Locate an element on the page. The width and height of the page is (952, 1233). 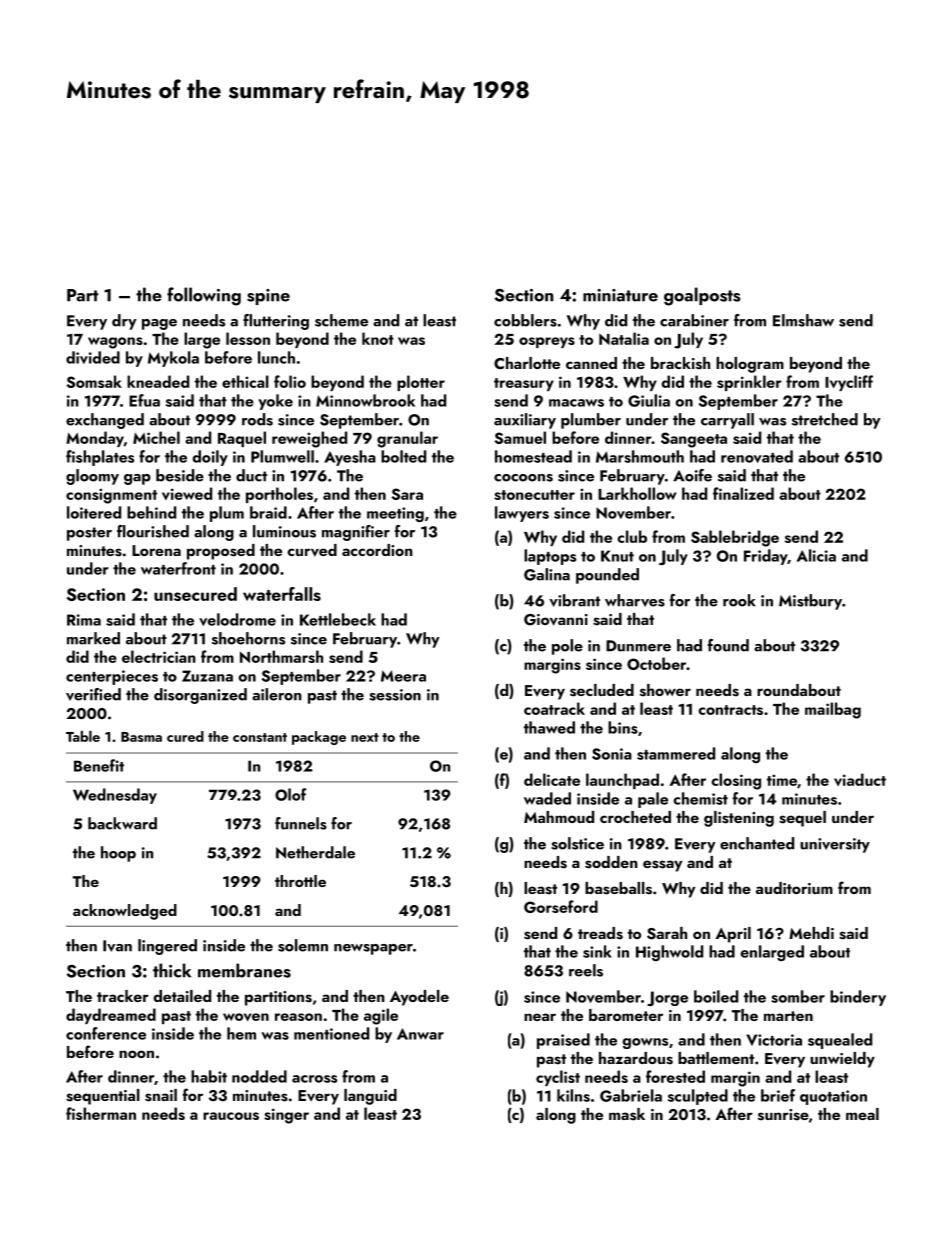
barometer is located at coordinates (626, 1015).
